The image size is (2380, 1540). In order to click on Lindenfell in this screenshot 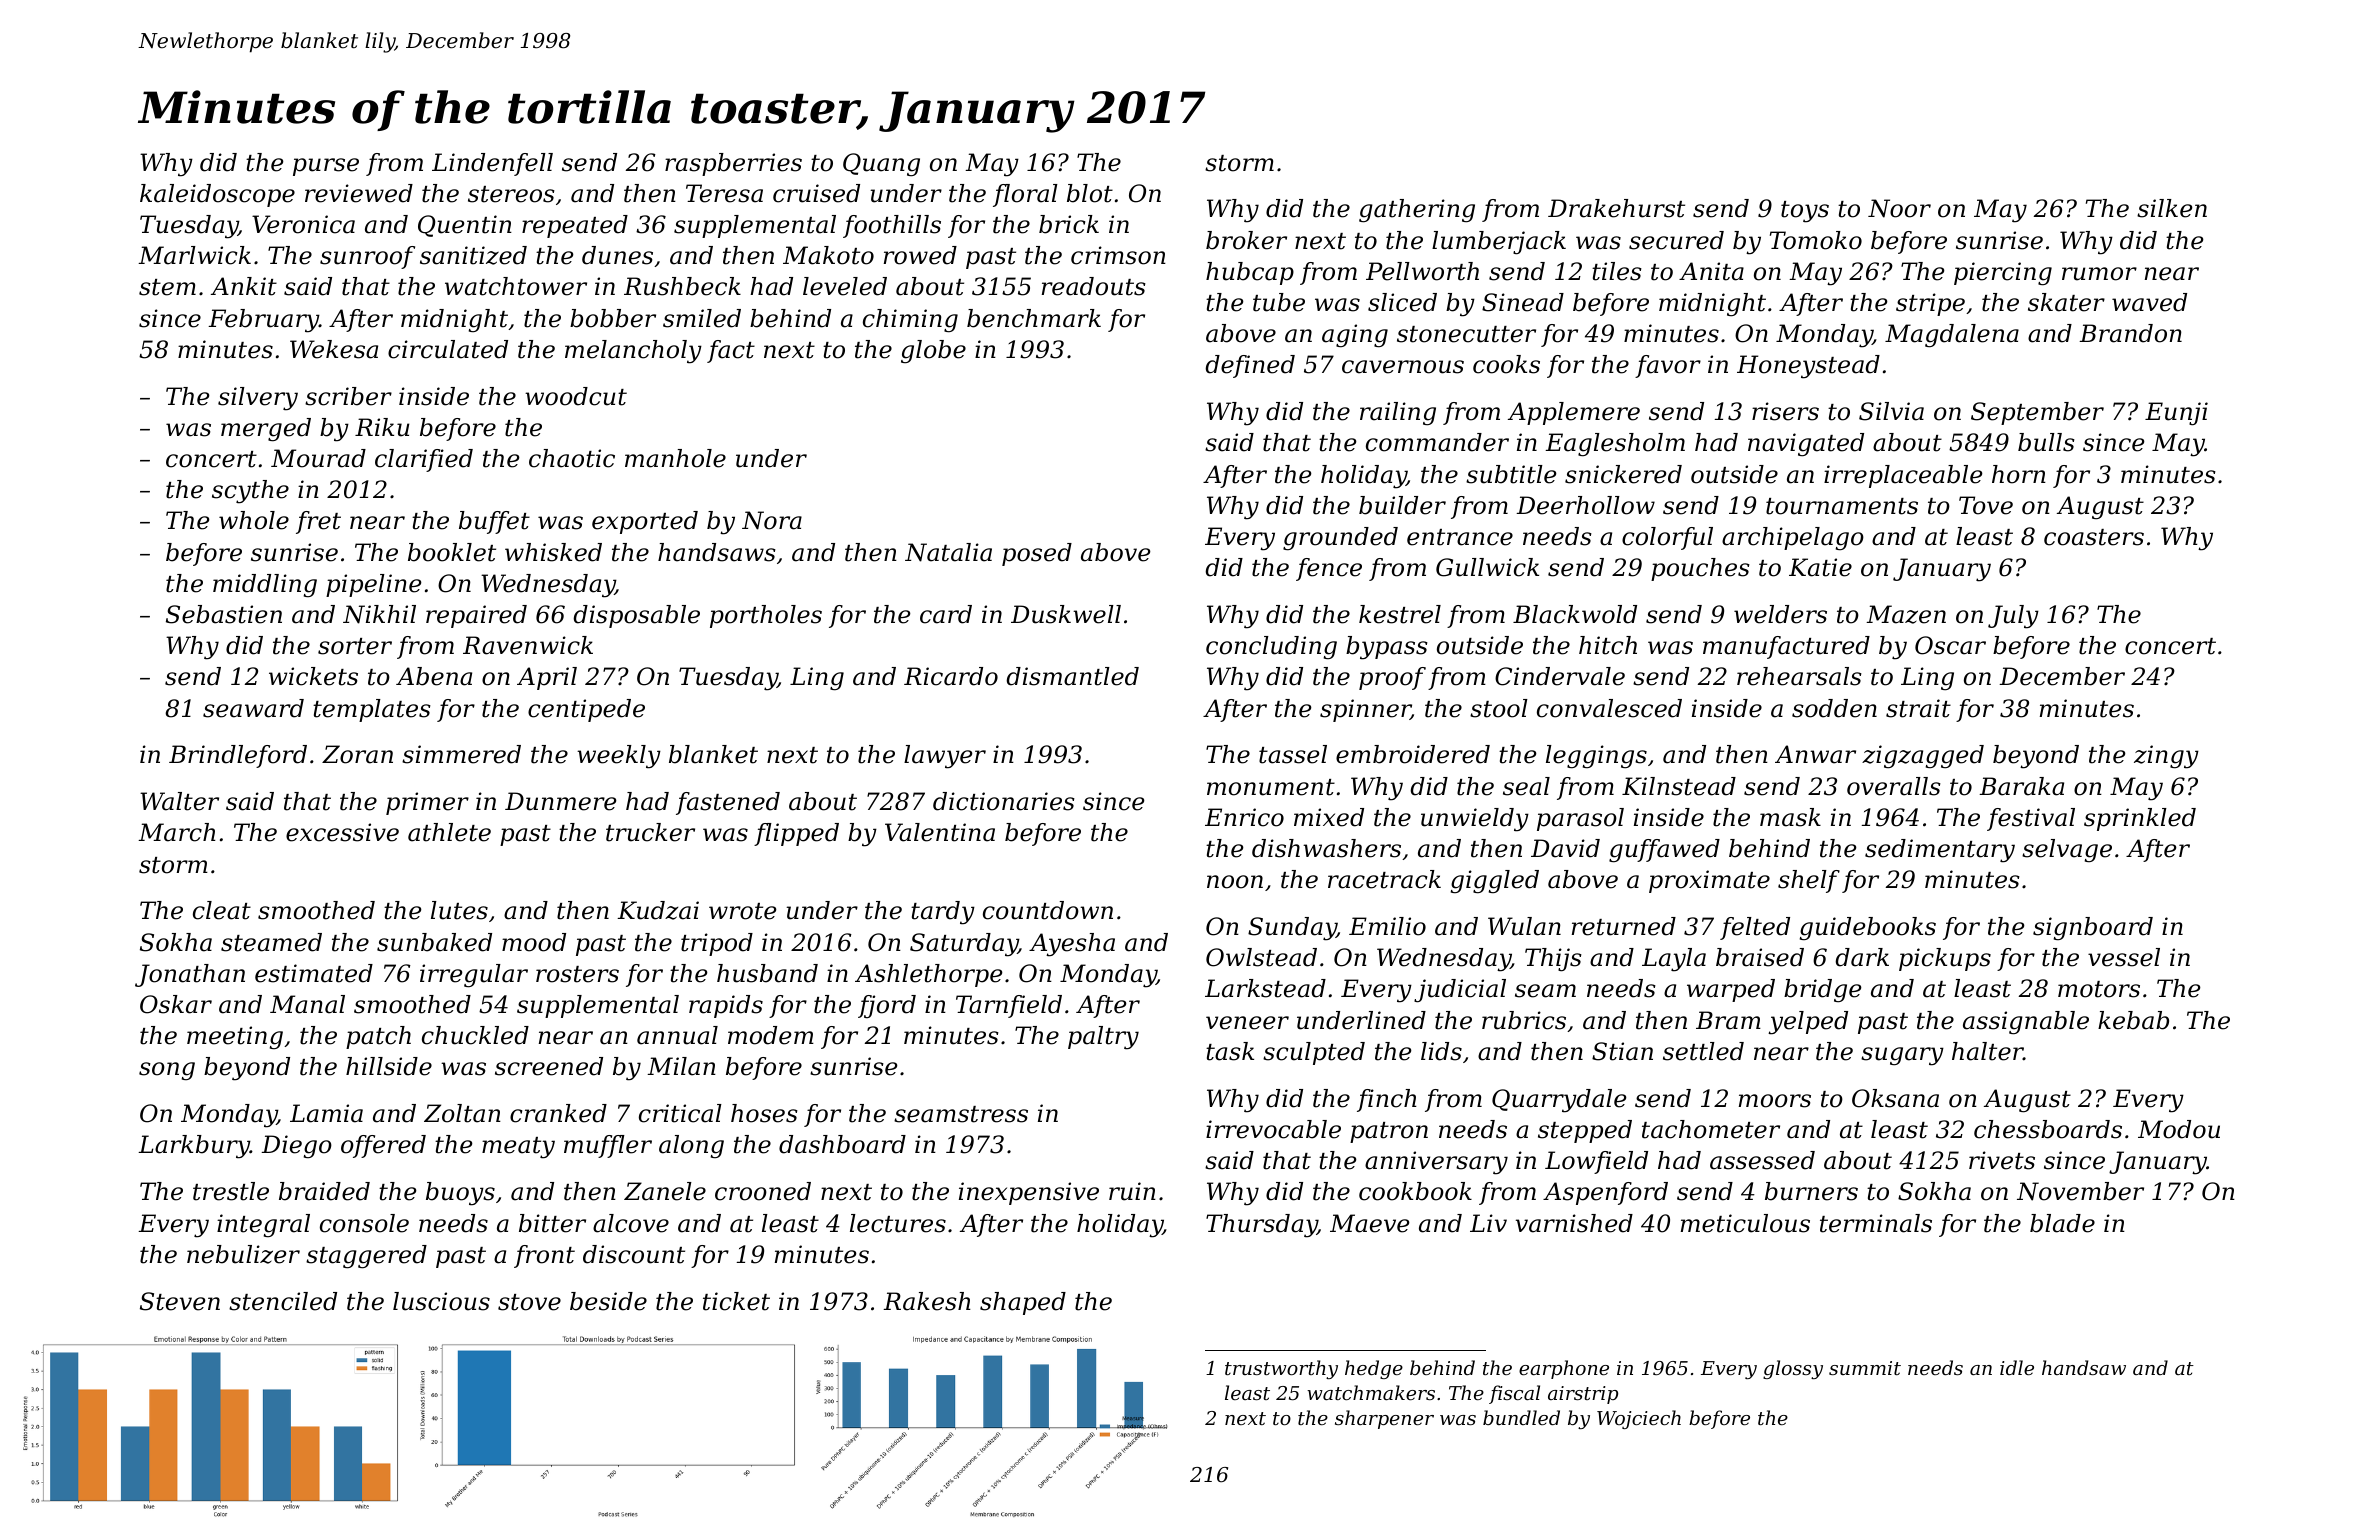, I will do `click(492, 164)`.
